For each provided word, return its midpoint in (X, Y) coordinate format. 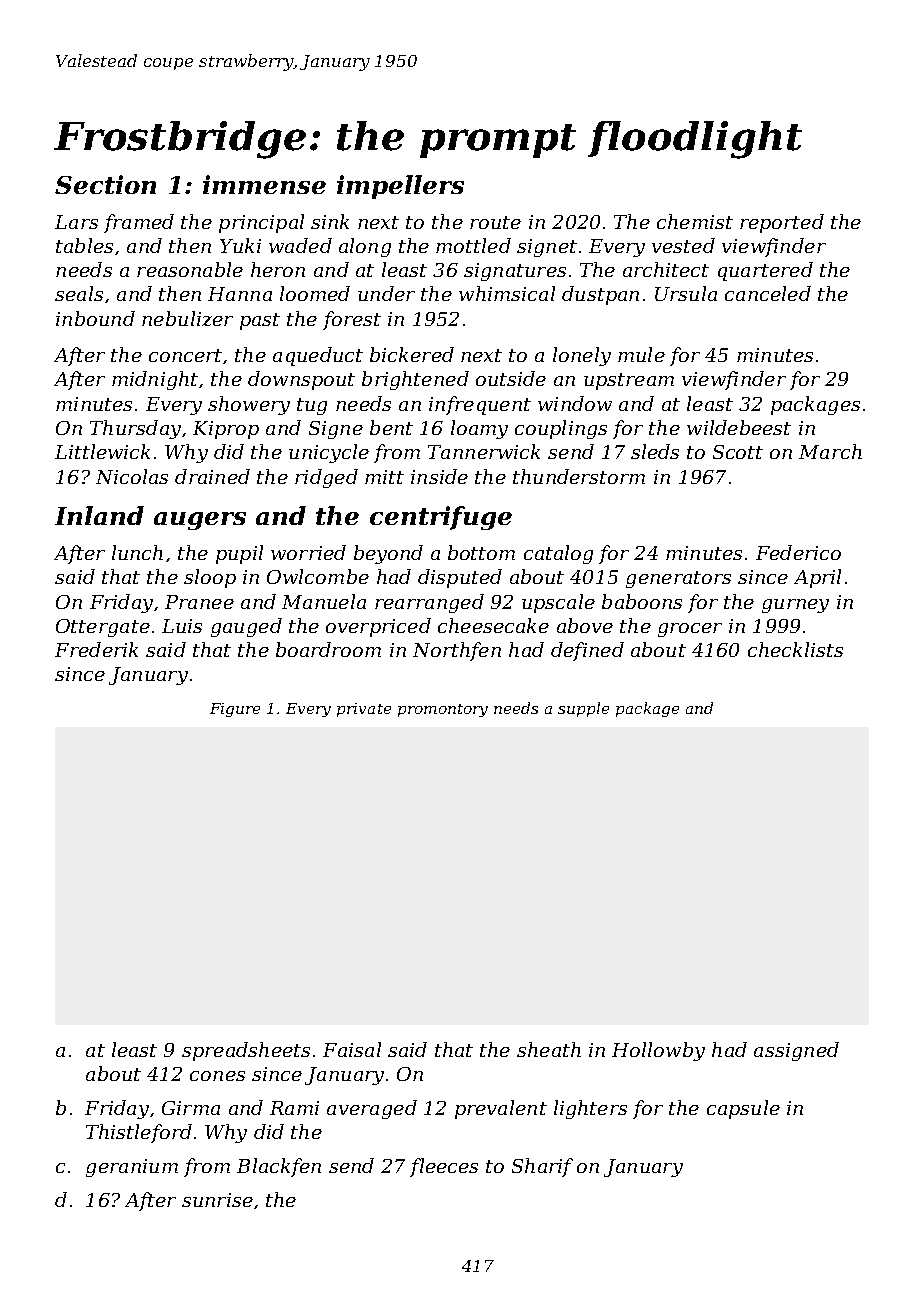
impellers (400, 187)
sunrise (217, 1200)
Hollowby (658, 1051)
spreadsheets (246, 1051)
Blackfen (279, 1167)
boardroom (328, 649)
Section (105, 184)
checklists (795, 649)
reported (782, 223)
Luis (182, 626)
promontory (443, 710)
